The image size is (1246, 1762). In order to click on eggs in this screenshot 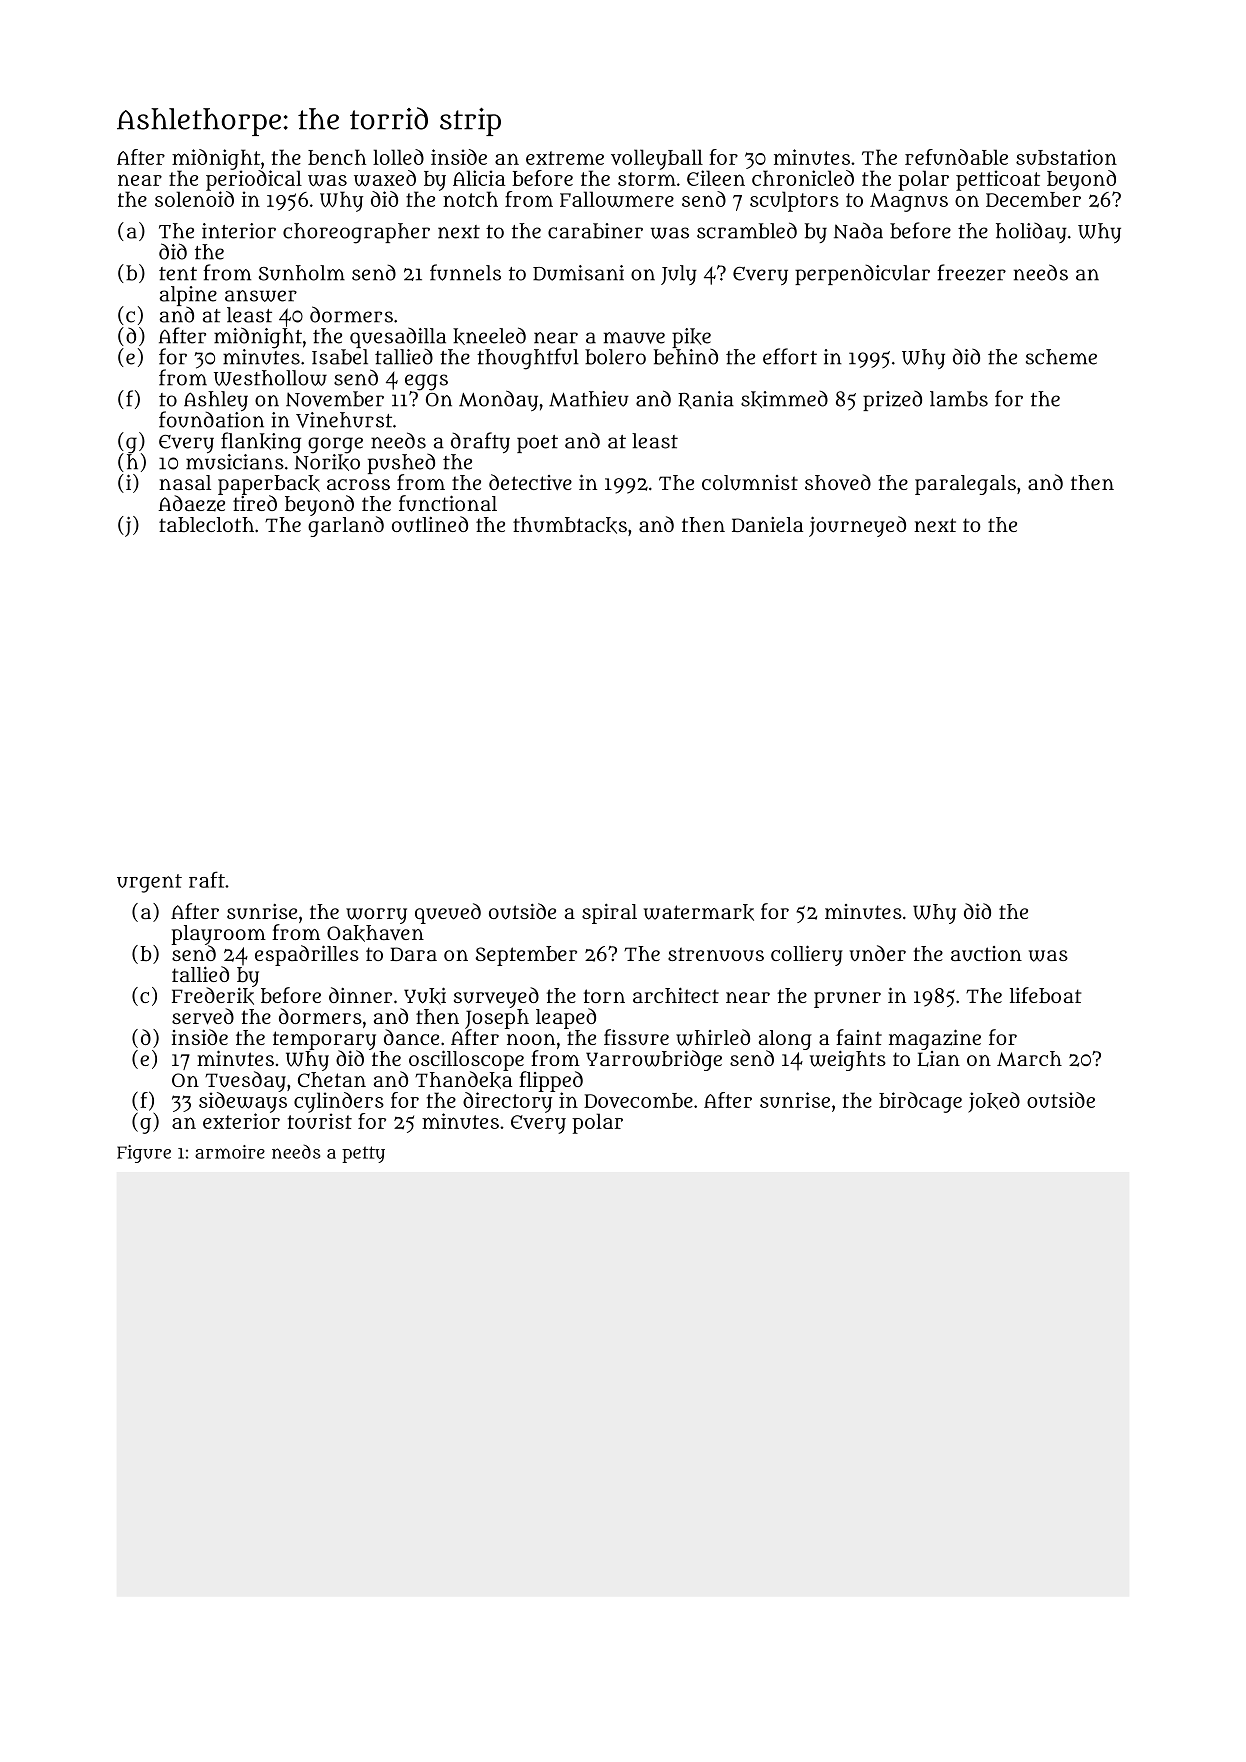, I will do `click(426, 382)`.
